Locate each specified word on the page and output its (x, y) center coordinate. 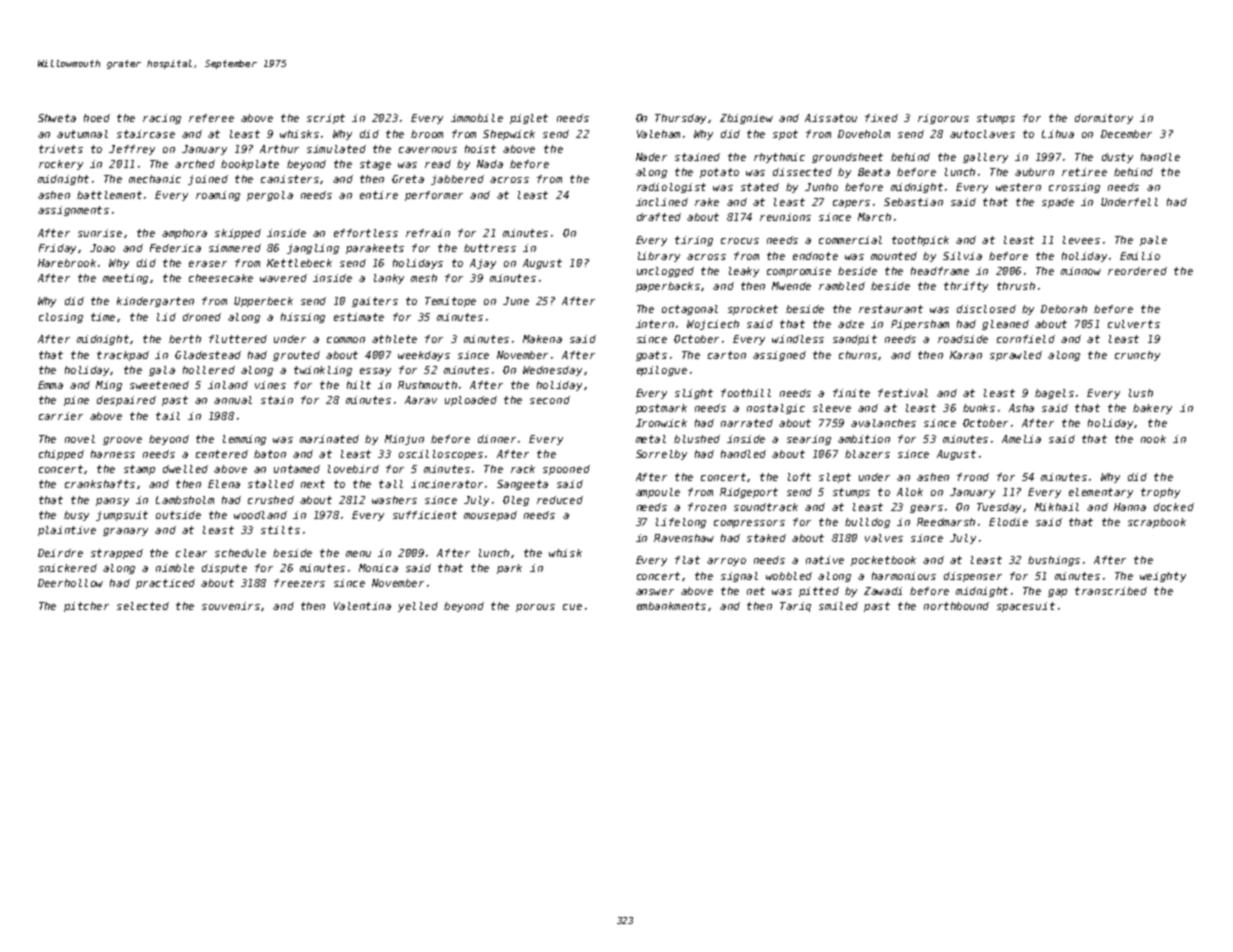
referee (211, 118)
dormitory (1104, 119)
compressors (749, 524)
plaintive (67, 531)
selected (143, 606)
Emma (50, 385)
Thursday (680, 119)
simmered (235, 248)
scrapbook (1157, 523)
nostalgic (776, 409)
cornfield (1026, 339)
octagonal (690, 310)
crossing (1074, 188)
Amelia (1021, 439)
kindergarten (155, 302)
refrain (428, 233)
